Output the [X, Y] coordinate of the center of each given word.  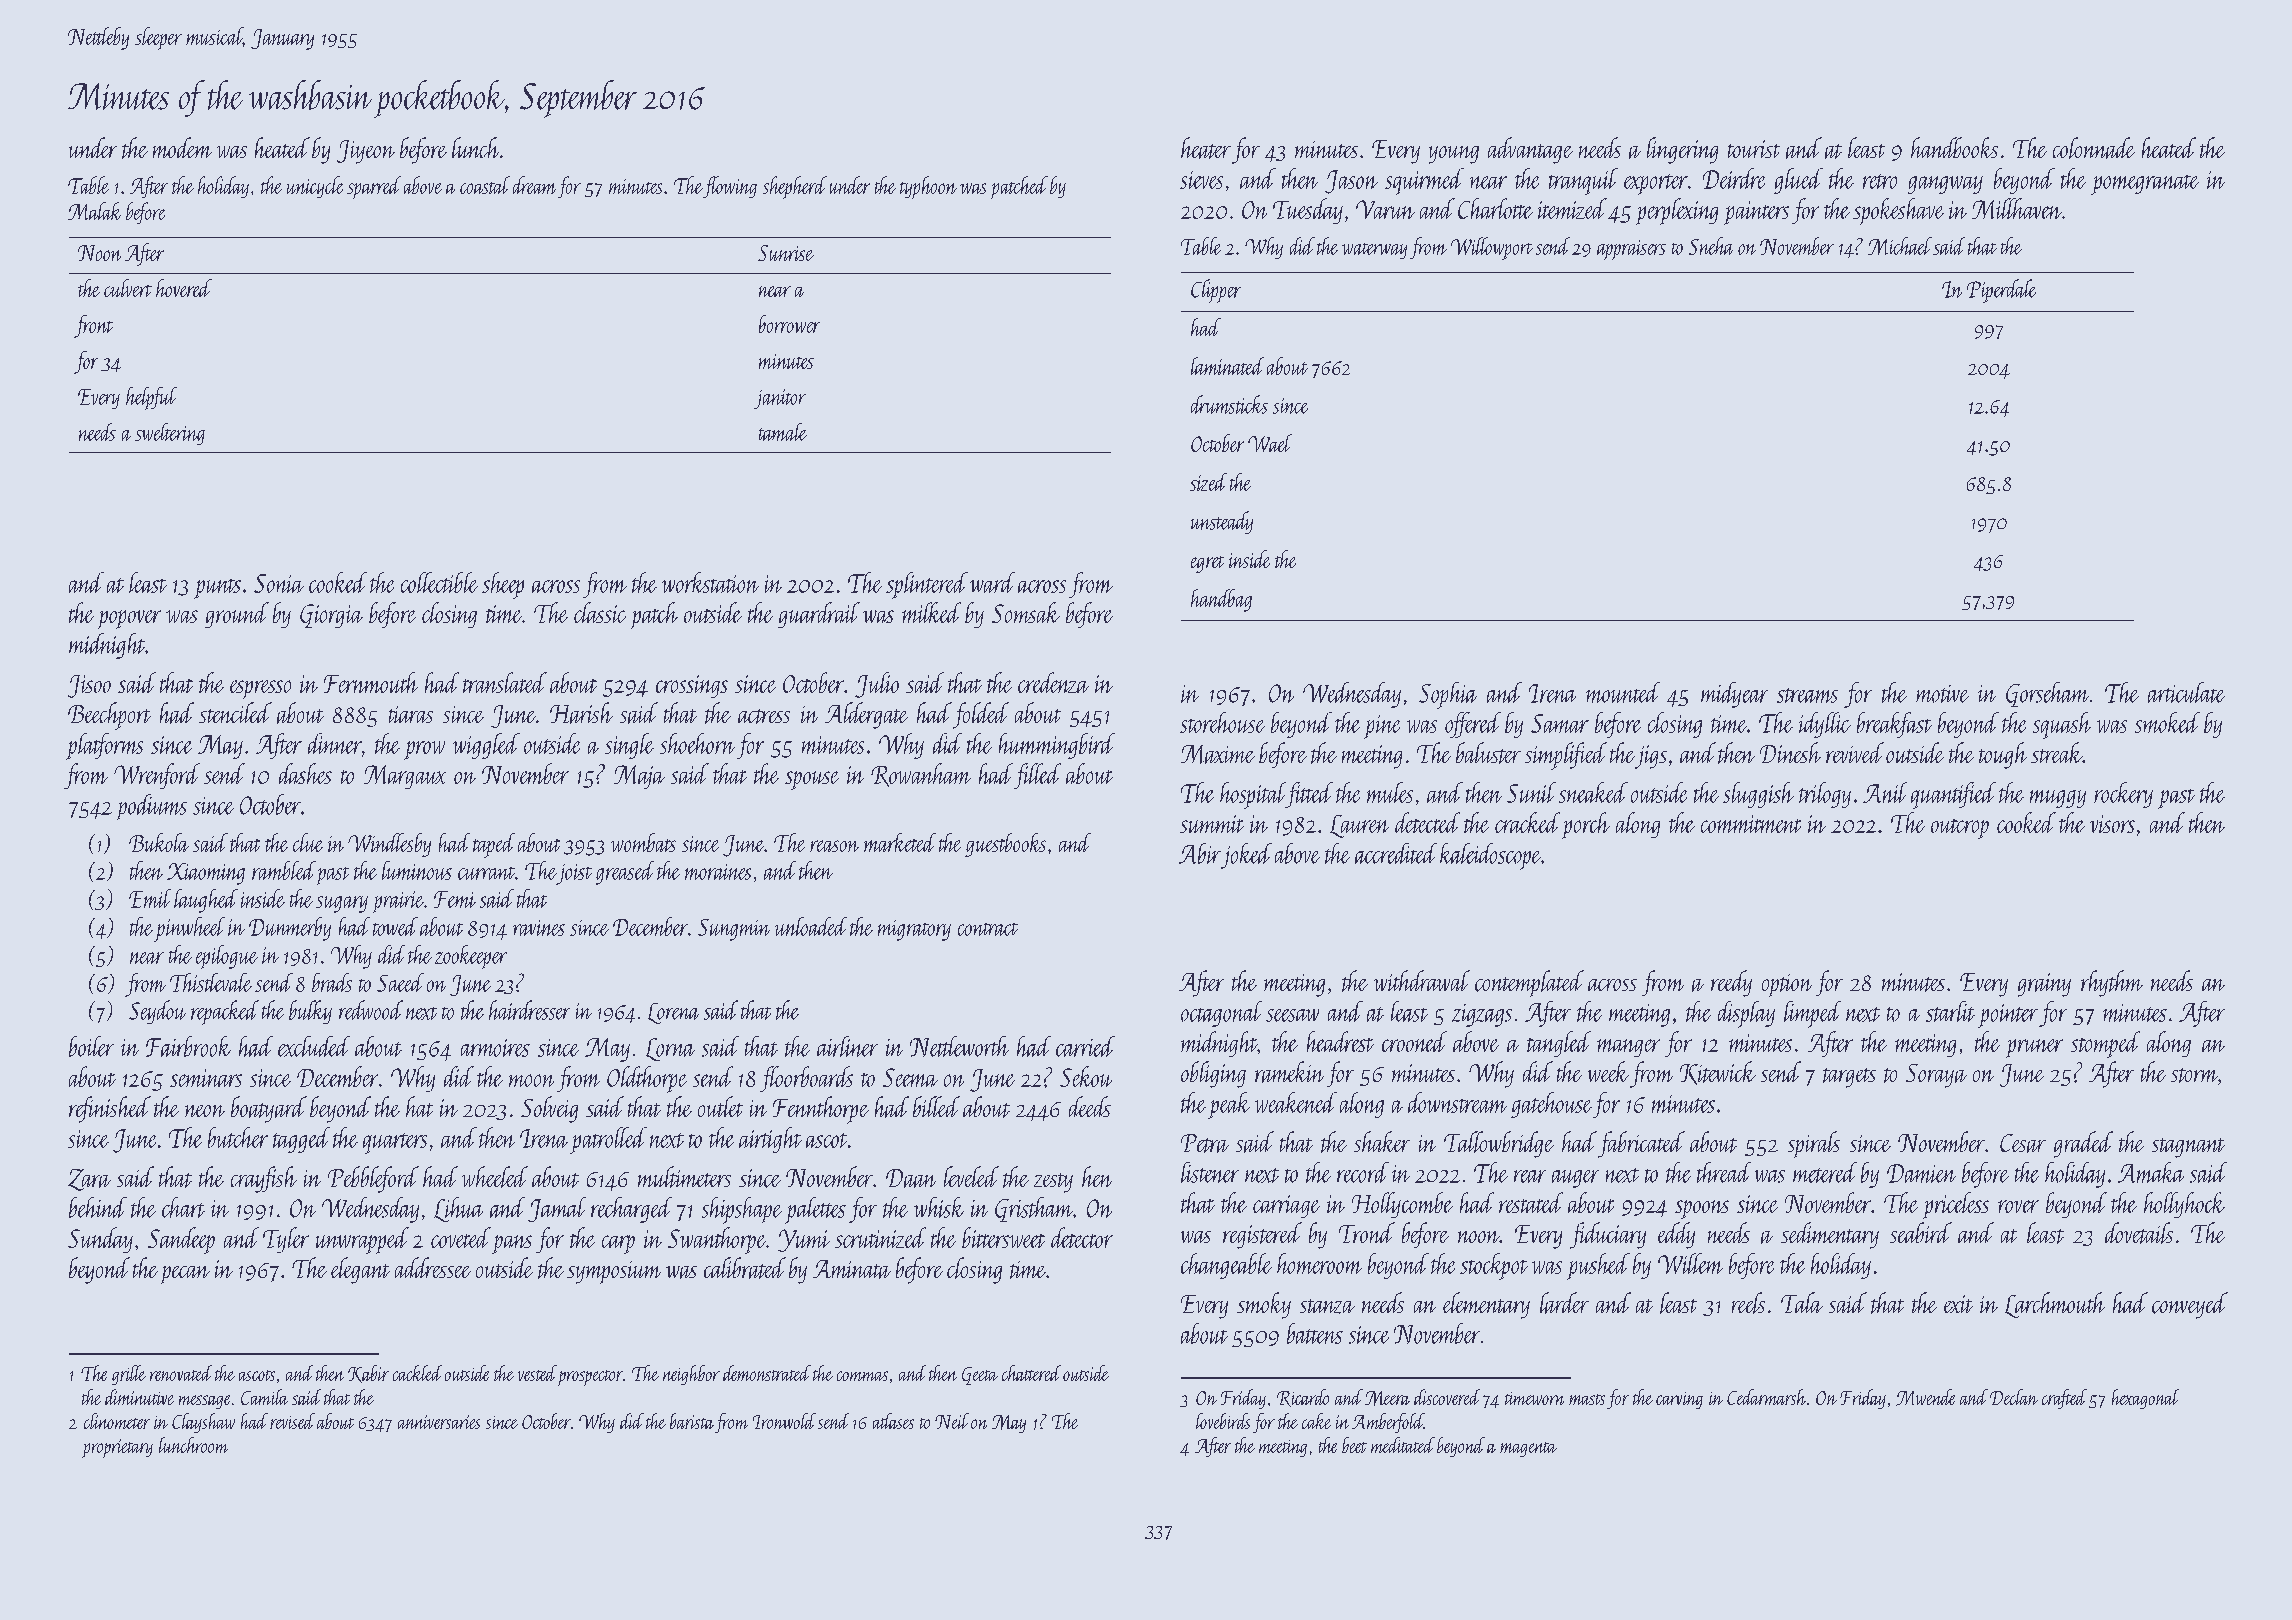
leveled [971, 1176]
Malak [94, 211]
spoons [1702, 1209]
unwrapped [362, 1240]
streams [1807, 695]
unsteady [1222, 522]
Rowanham [921, 775]
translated [505, 682]
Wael [1270, 443]
